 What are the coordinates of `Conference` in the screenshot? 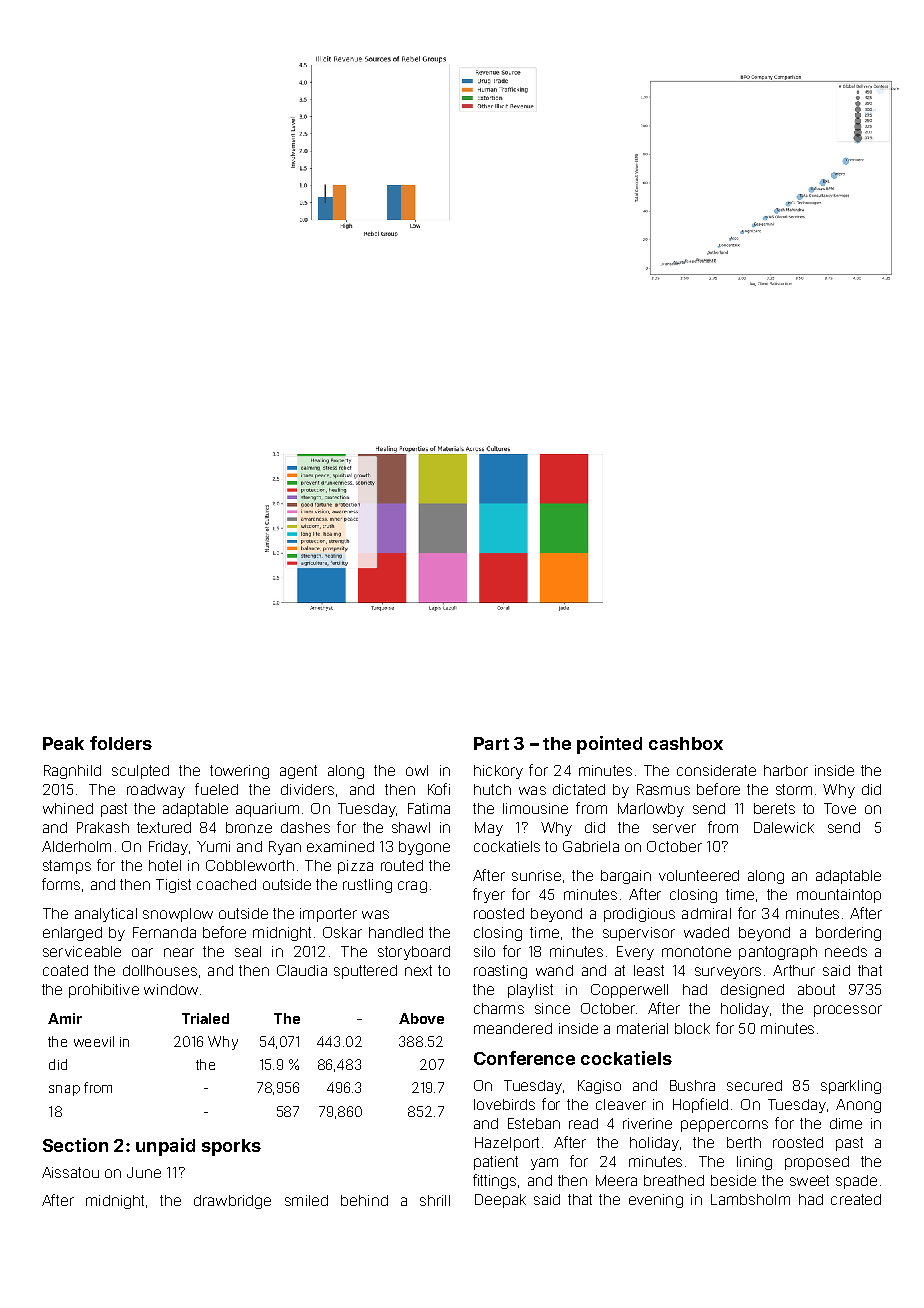 It's located at (524, 1058).
